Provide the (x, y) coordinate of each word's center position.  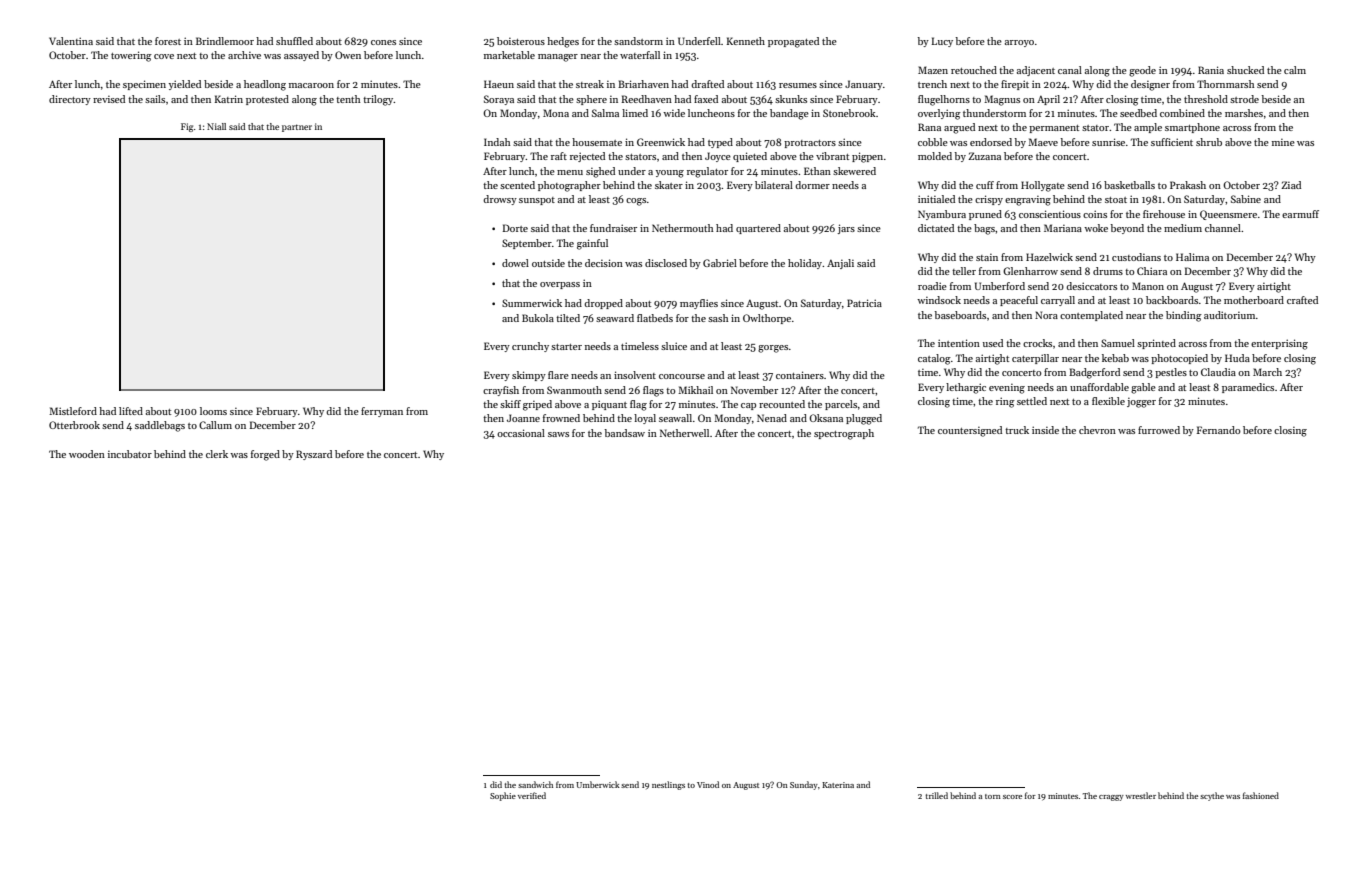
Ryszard (314, 455)
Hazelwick (1049, 257)
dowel (515, 263)
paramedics (1248, 388)
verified (532, 795)
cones (383, 42)
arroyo (1019, 43)
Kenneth (746, 41)
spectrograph (844, 434)
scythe (1212, 796)
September (527, 244)
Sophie (503, 796)
